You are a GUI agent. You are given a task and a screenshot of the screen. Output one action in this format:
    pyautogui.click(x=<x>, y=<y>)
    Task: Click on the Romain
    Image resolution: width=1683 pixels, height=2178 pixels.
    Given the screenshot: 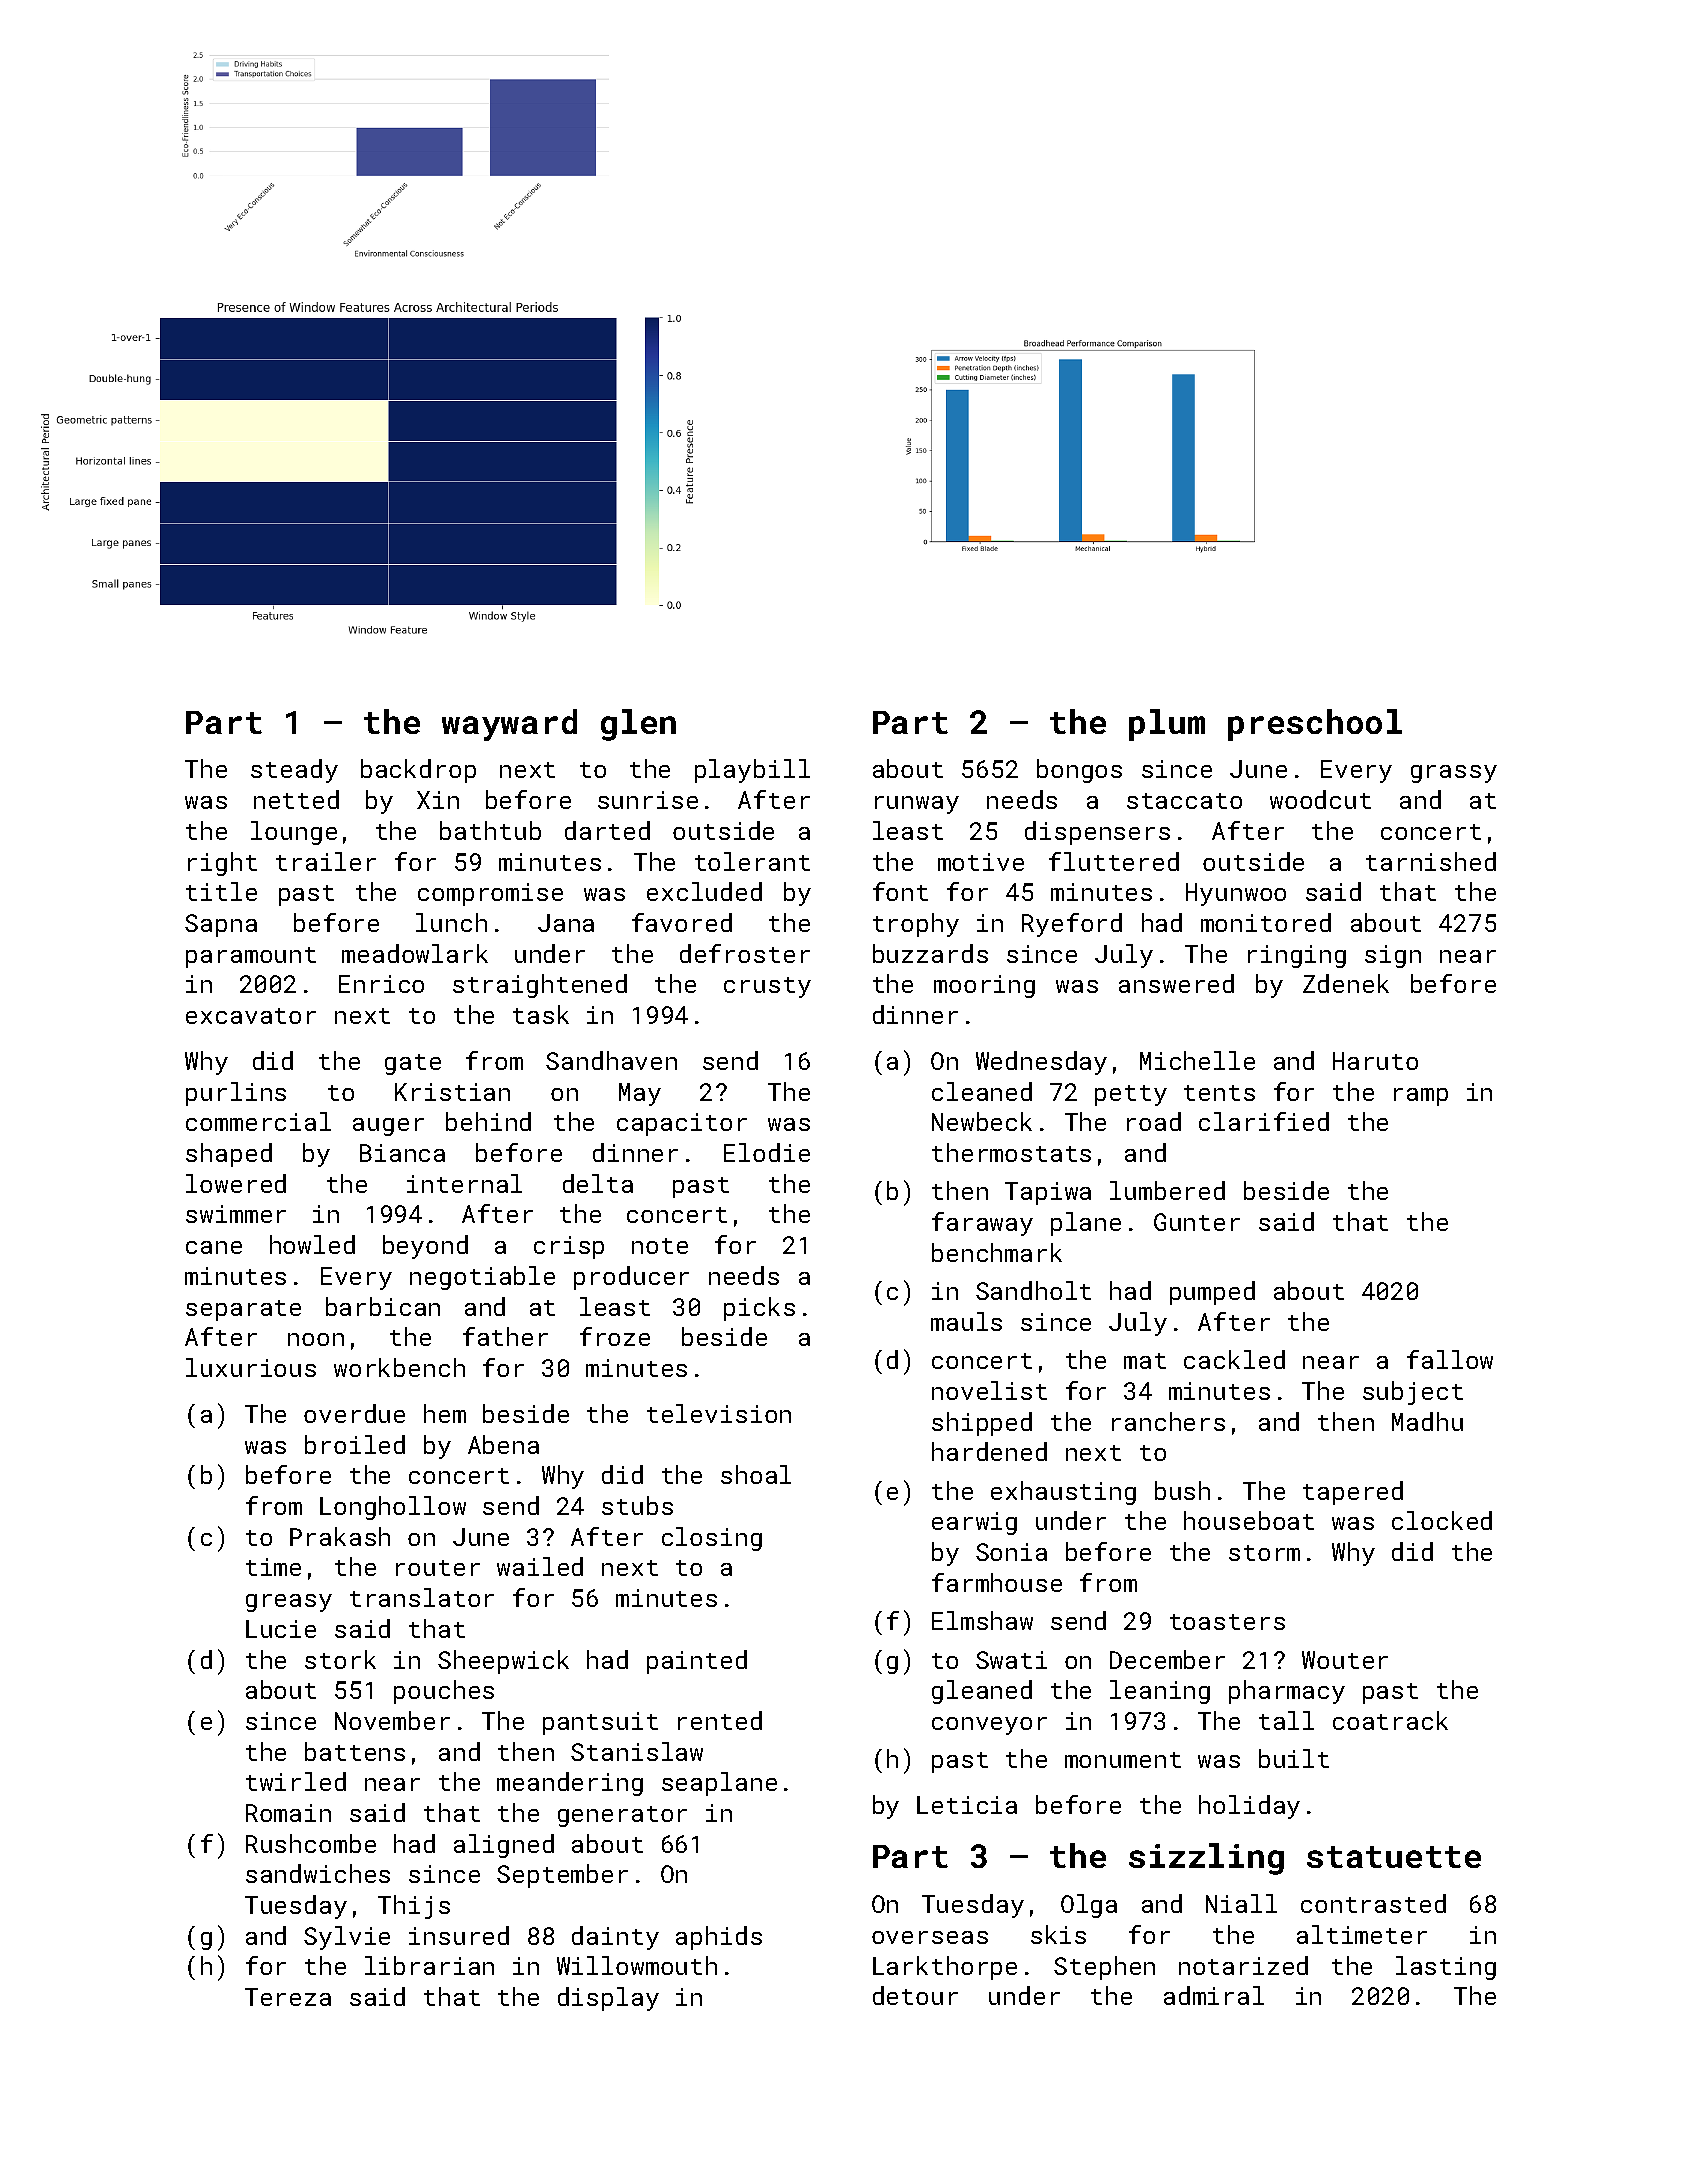 What is the action you would take?
    pyautogui.click(x=288, y=1813)
